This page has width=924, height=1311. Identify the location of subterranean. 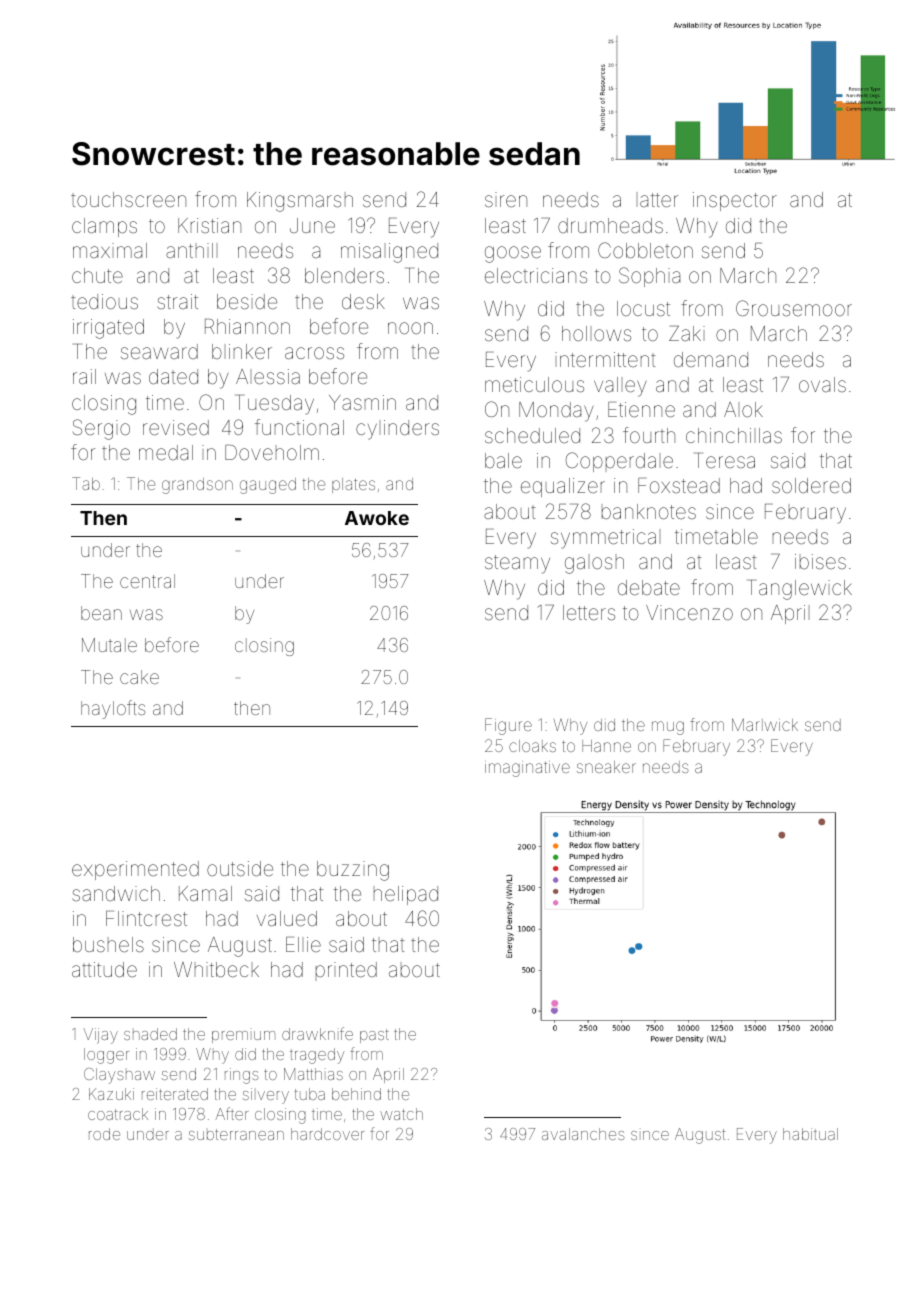
(236, 1134).
